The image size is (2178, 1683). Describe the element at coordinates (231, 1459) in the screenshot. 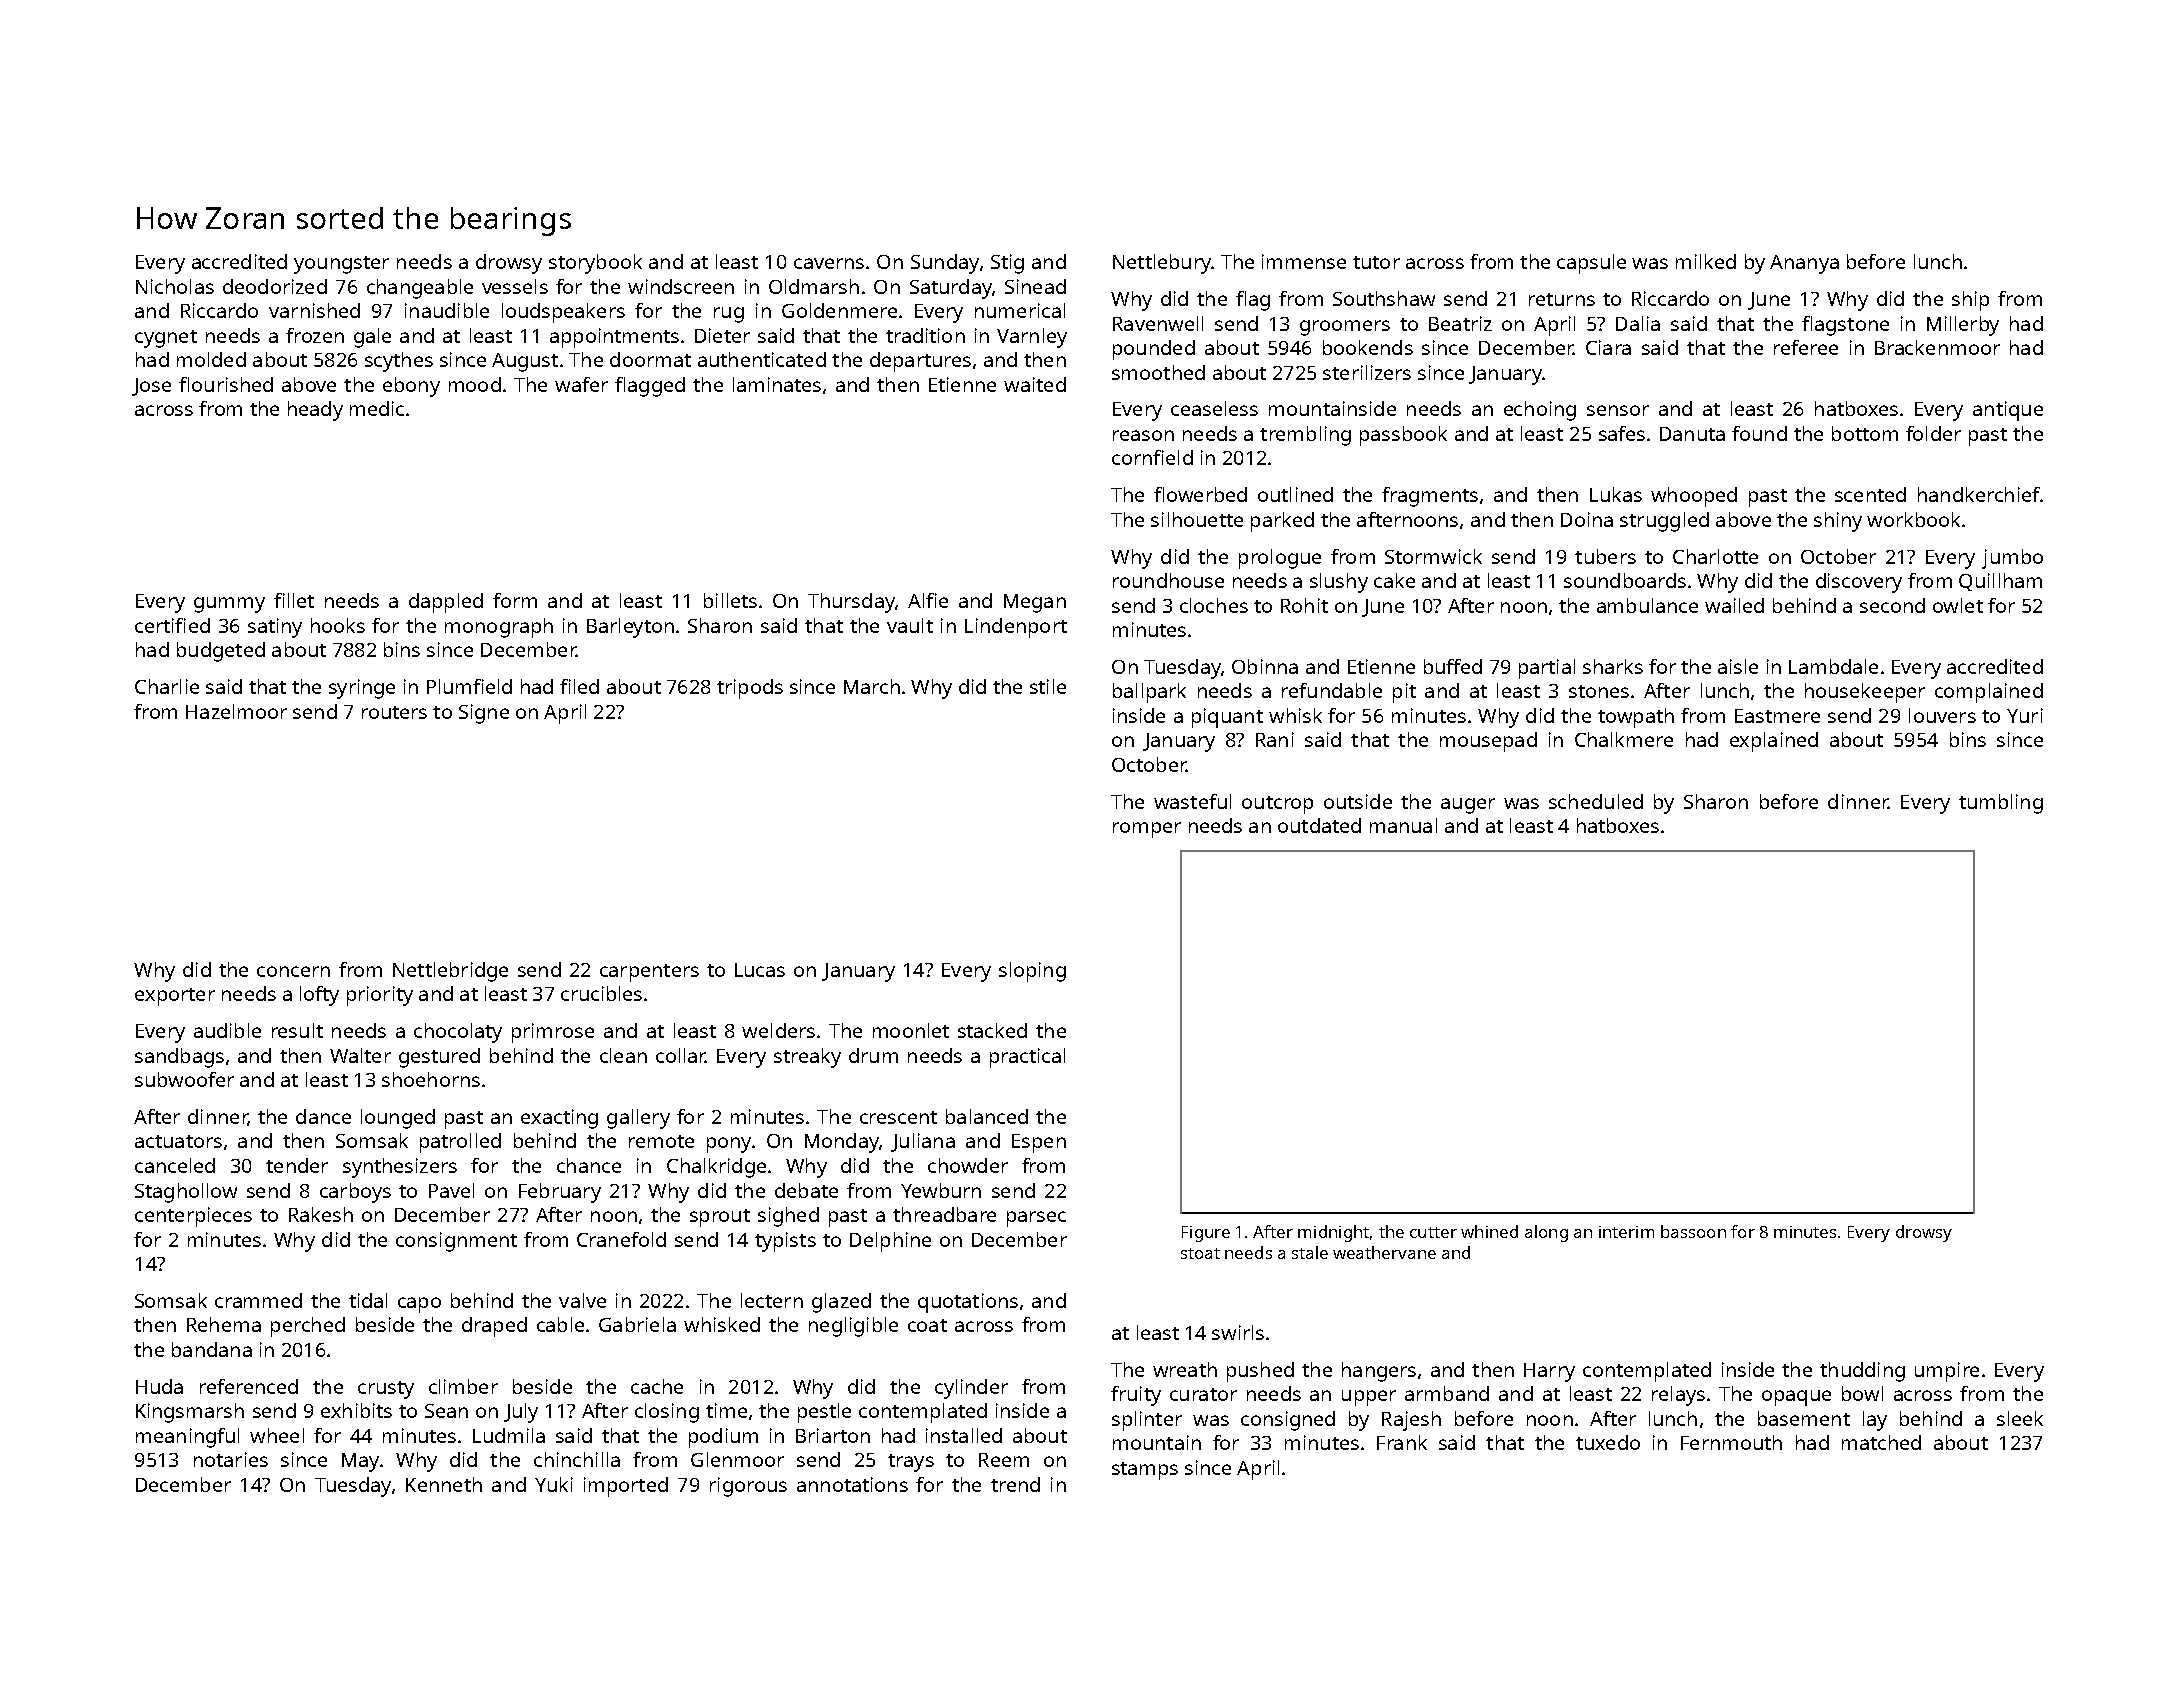

I see `notaries` at that location.
